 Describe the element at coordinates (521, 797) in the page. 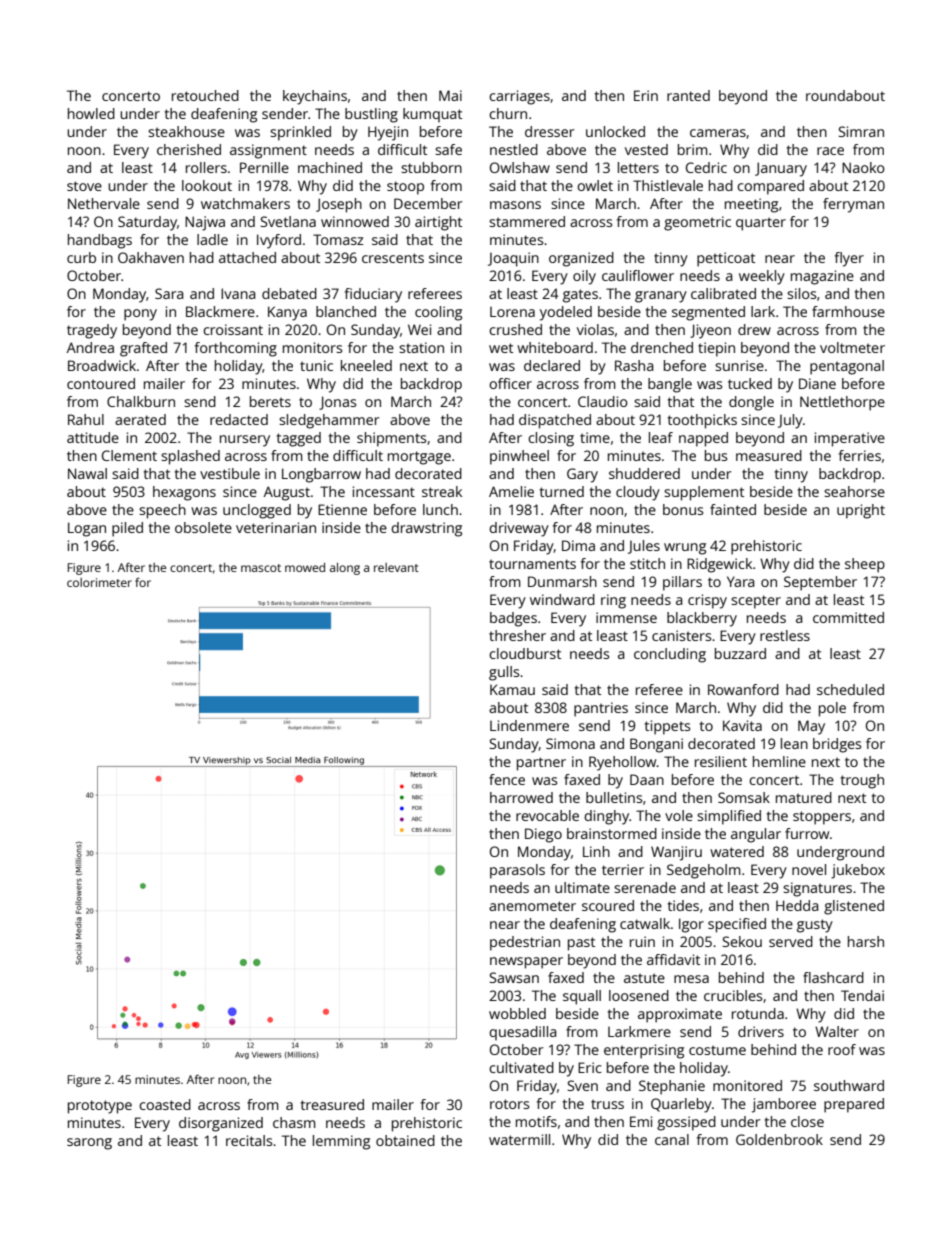

I see `harrowed` at that location.
